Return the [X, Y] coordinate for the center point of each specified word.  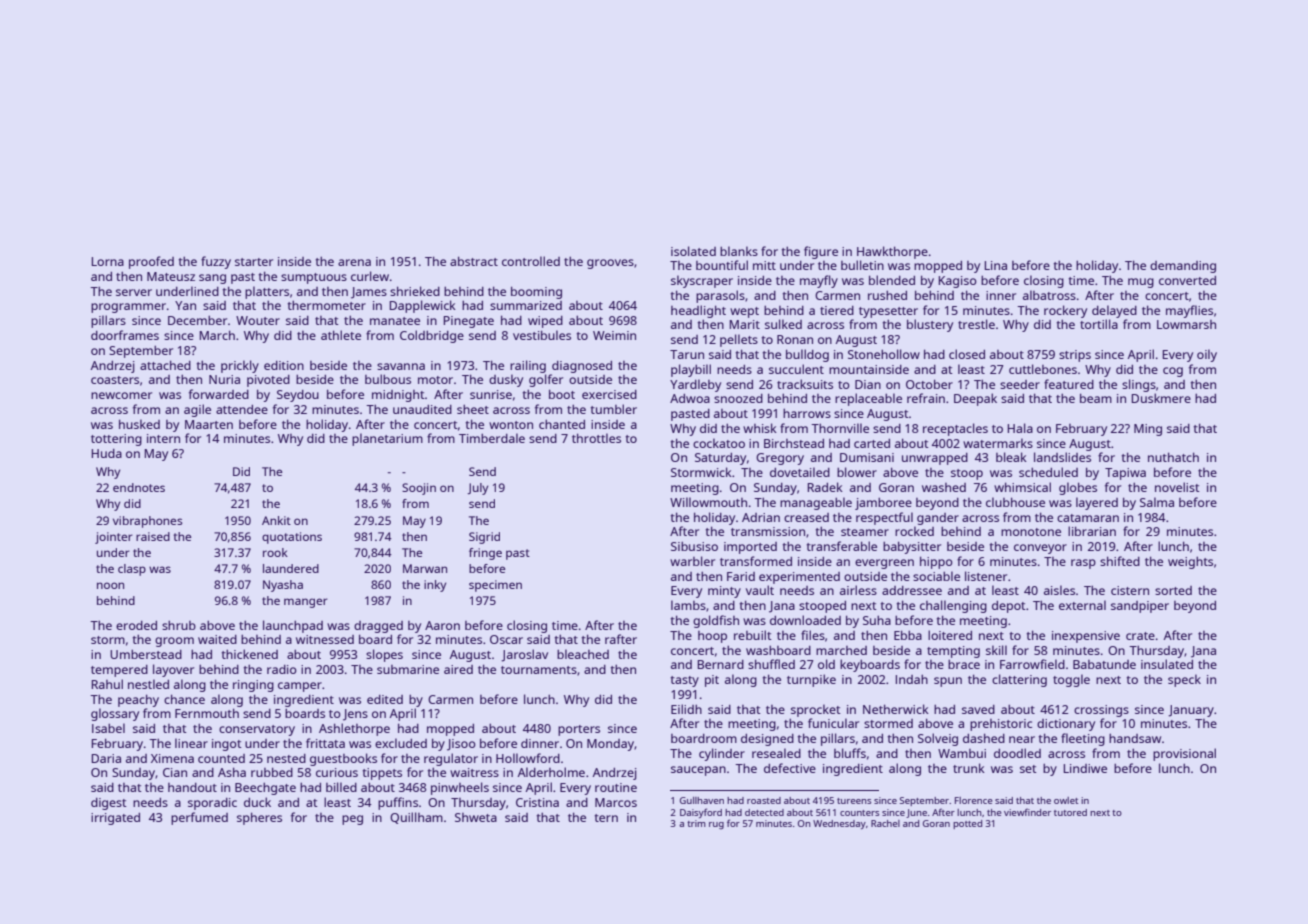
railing [528, 366]
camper [300, 687]
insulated [1167, 664]
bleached [583, 654]
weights [1190, 563]
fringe [485, 554]
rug [716, 825]
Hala [1020, 428]
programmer [128, 308]
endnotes [139, 487]
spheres [259, 818]
